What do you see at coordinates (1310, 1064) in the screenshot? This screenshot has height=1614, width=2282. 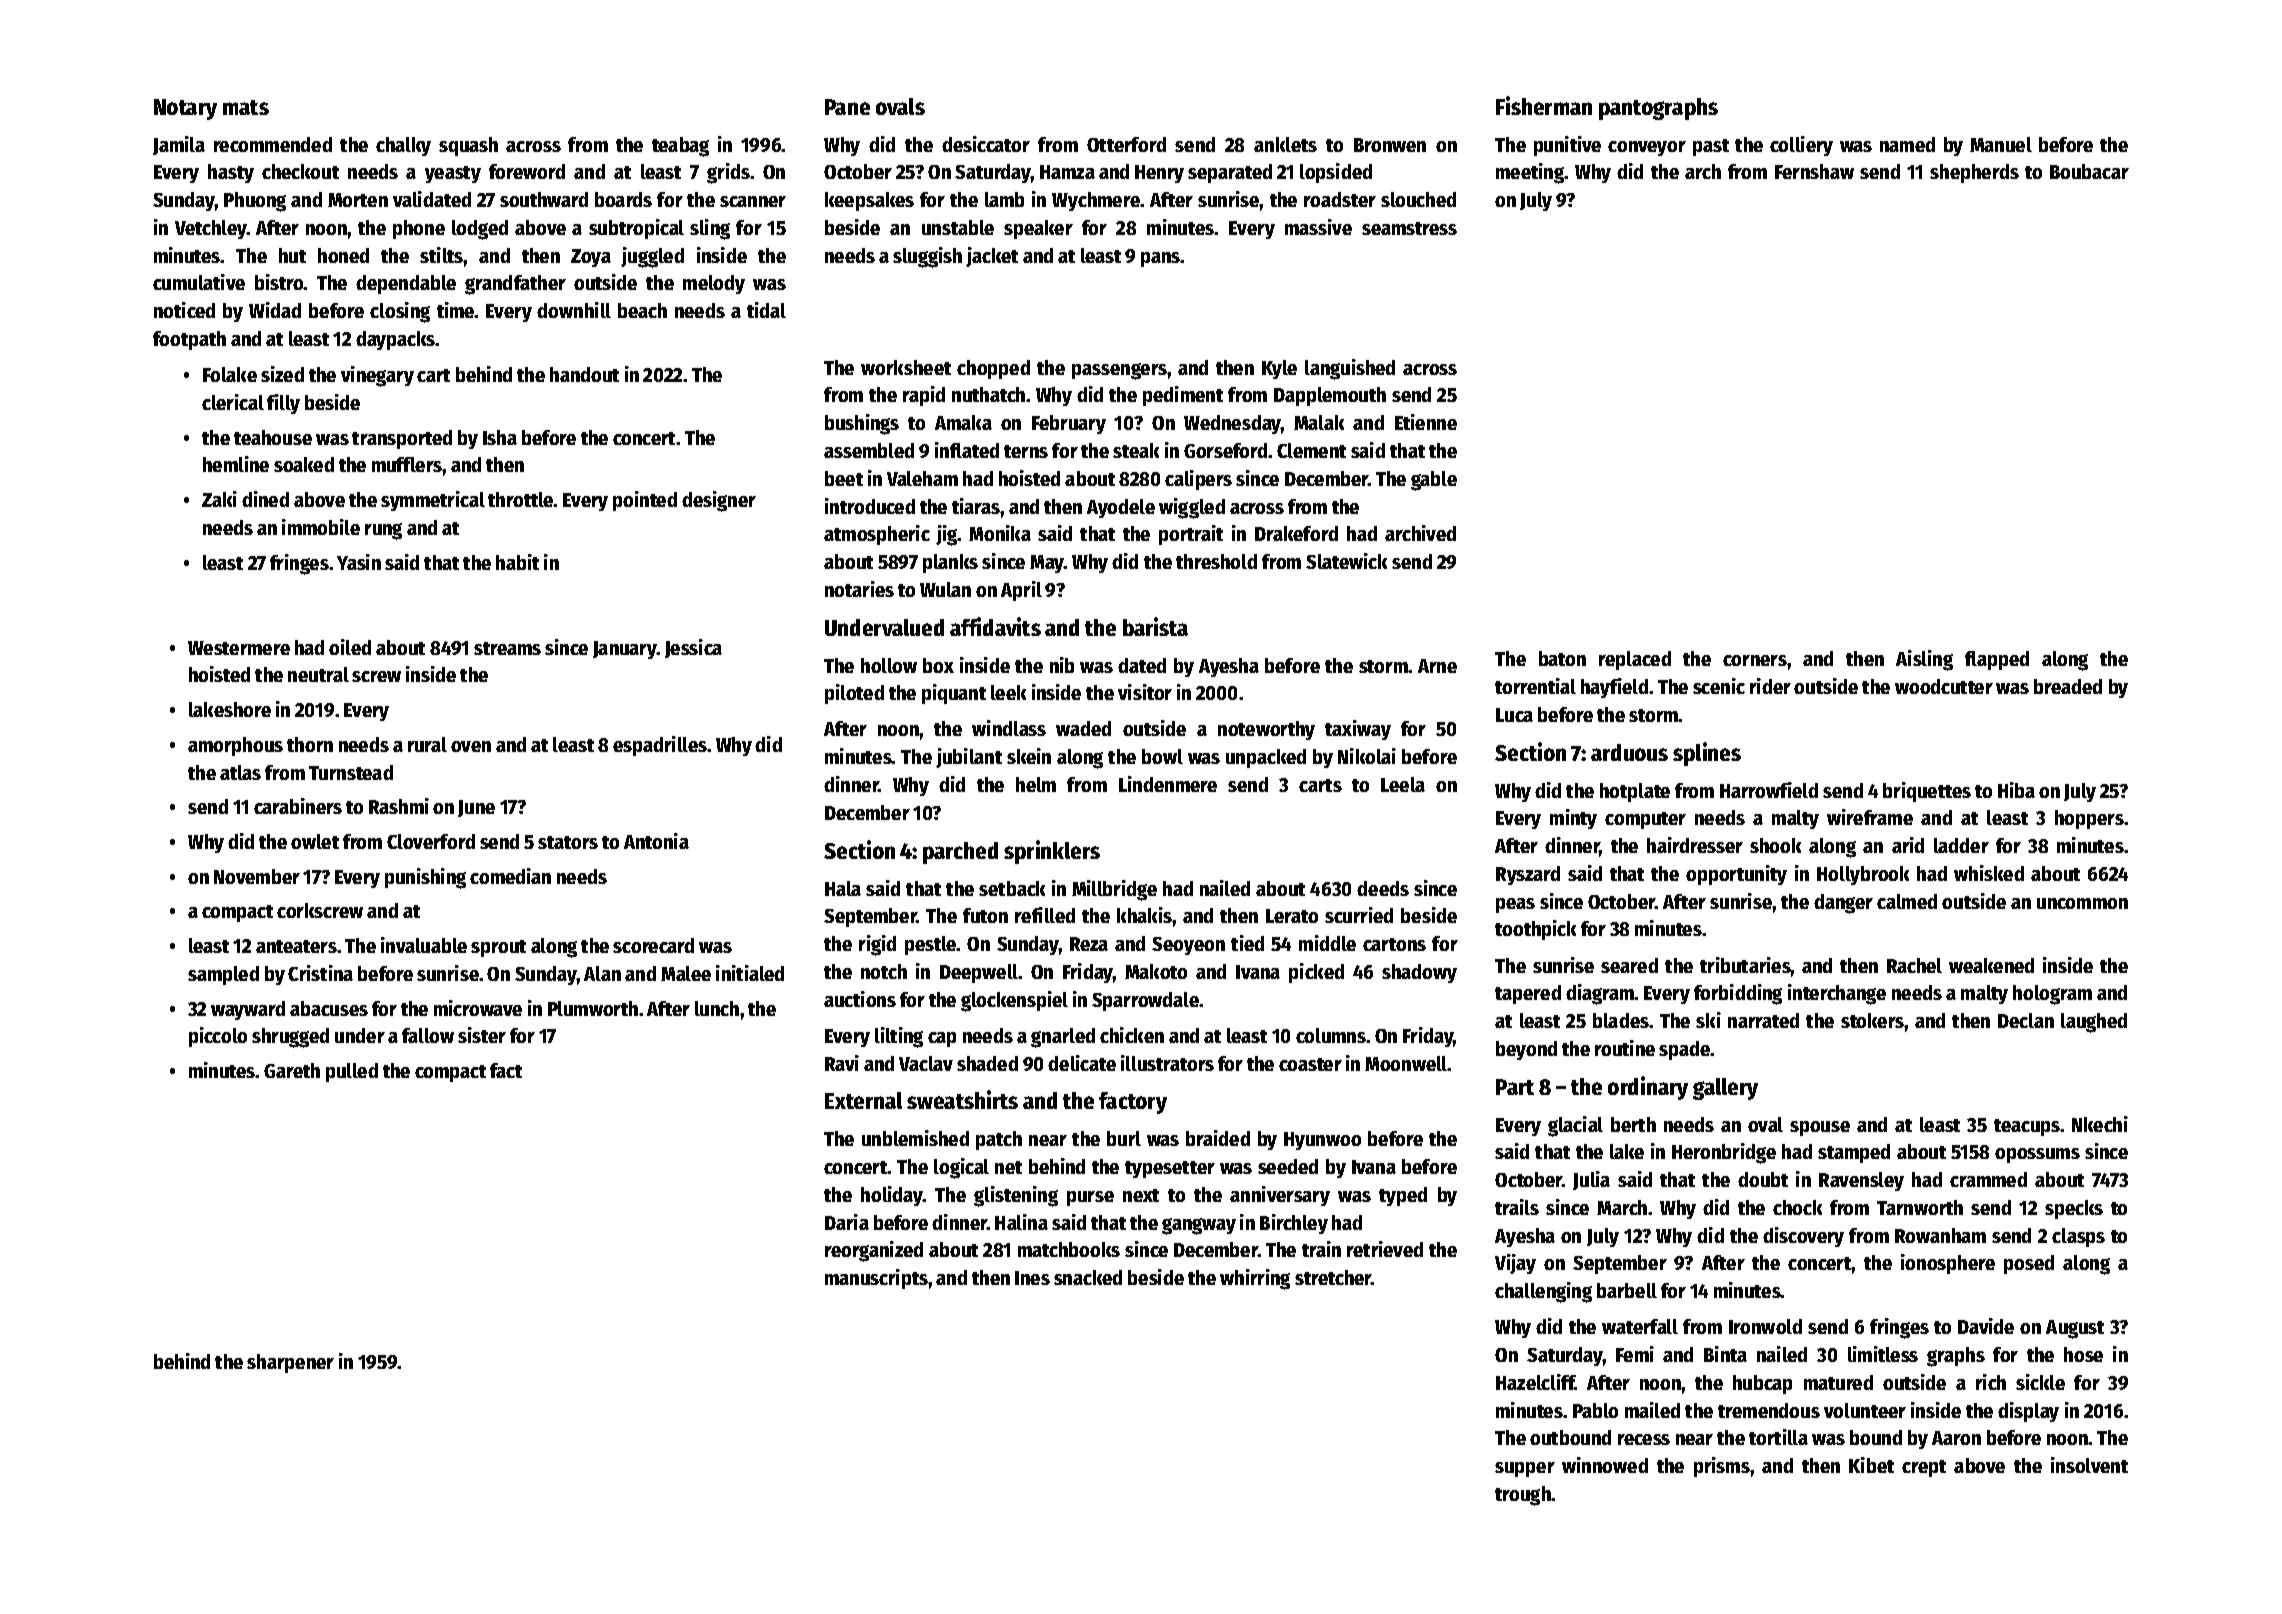 I see `coaster` at bounding box center [1310, 1064].
